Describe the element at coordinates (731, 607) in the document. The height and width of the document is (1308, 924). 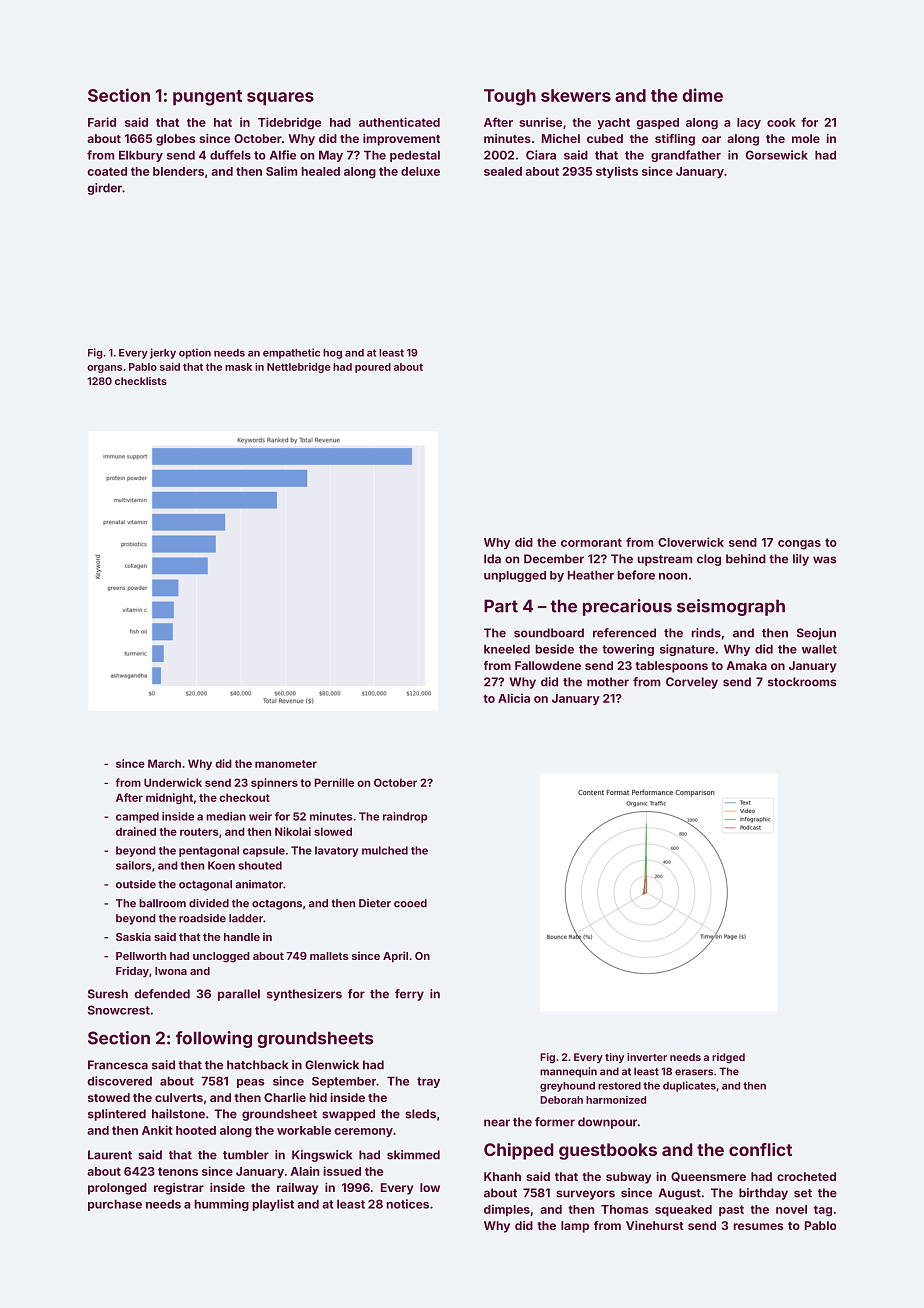
I see `seismograph` at that location.
